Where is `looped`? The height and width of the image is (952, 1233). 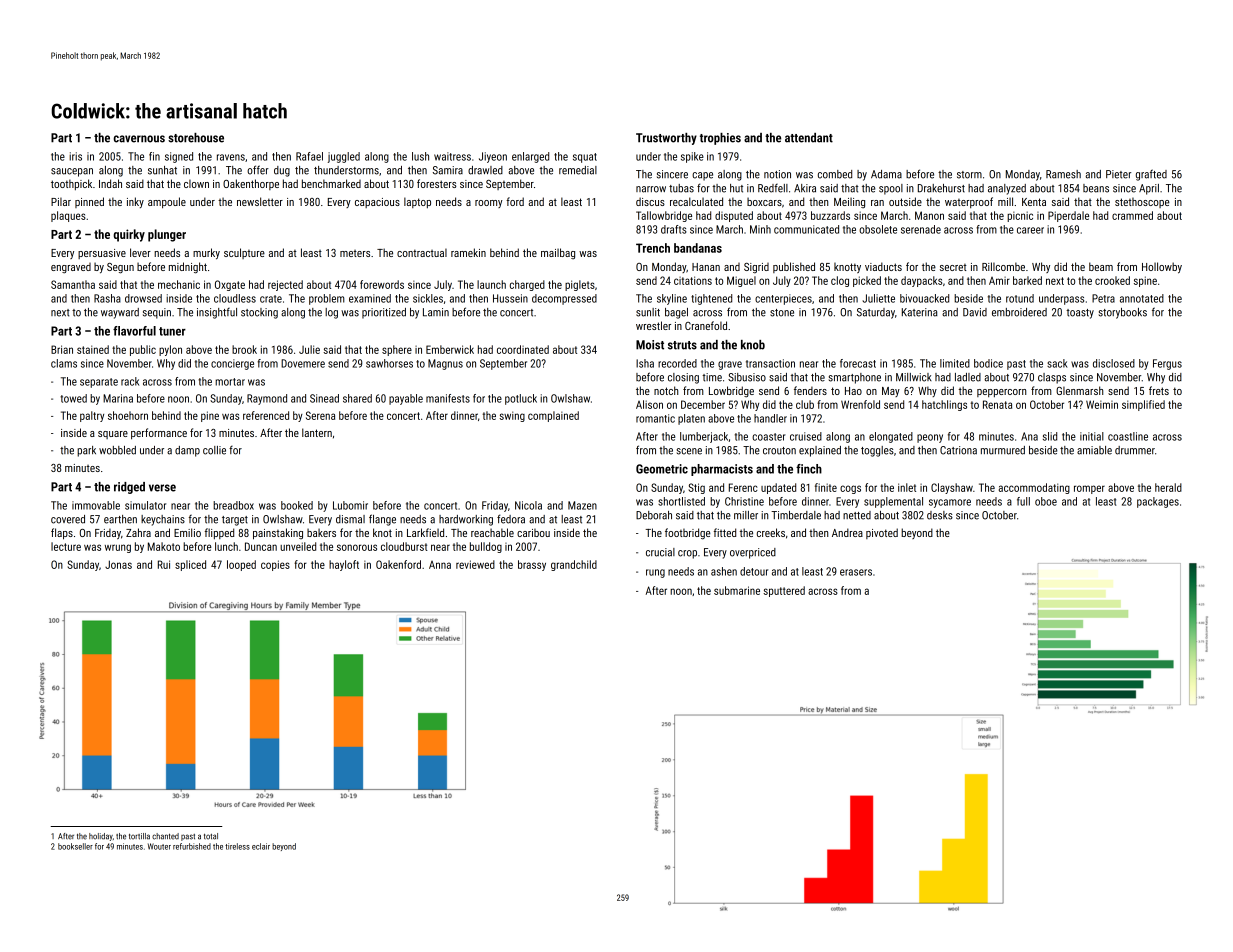 looped is located at coordinates (241, 565).
